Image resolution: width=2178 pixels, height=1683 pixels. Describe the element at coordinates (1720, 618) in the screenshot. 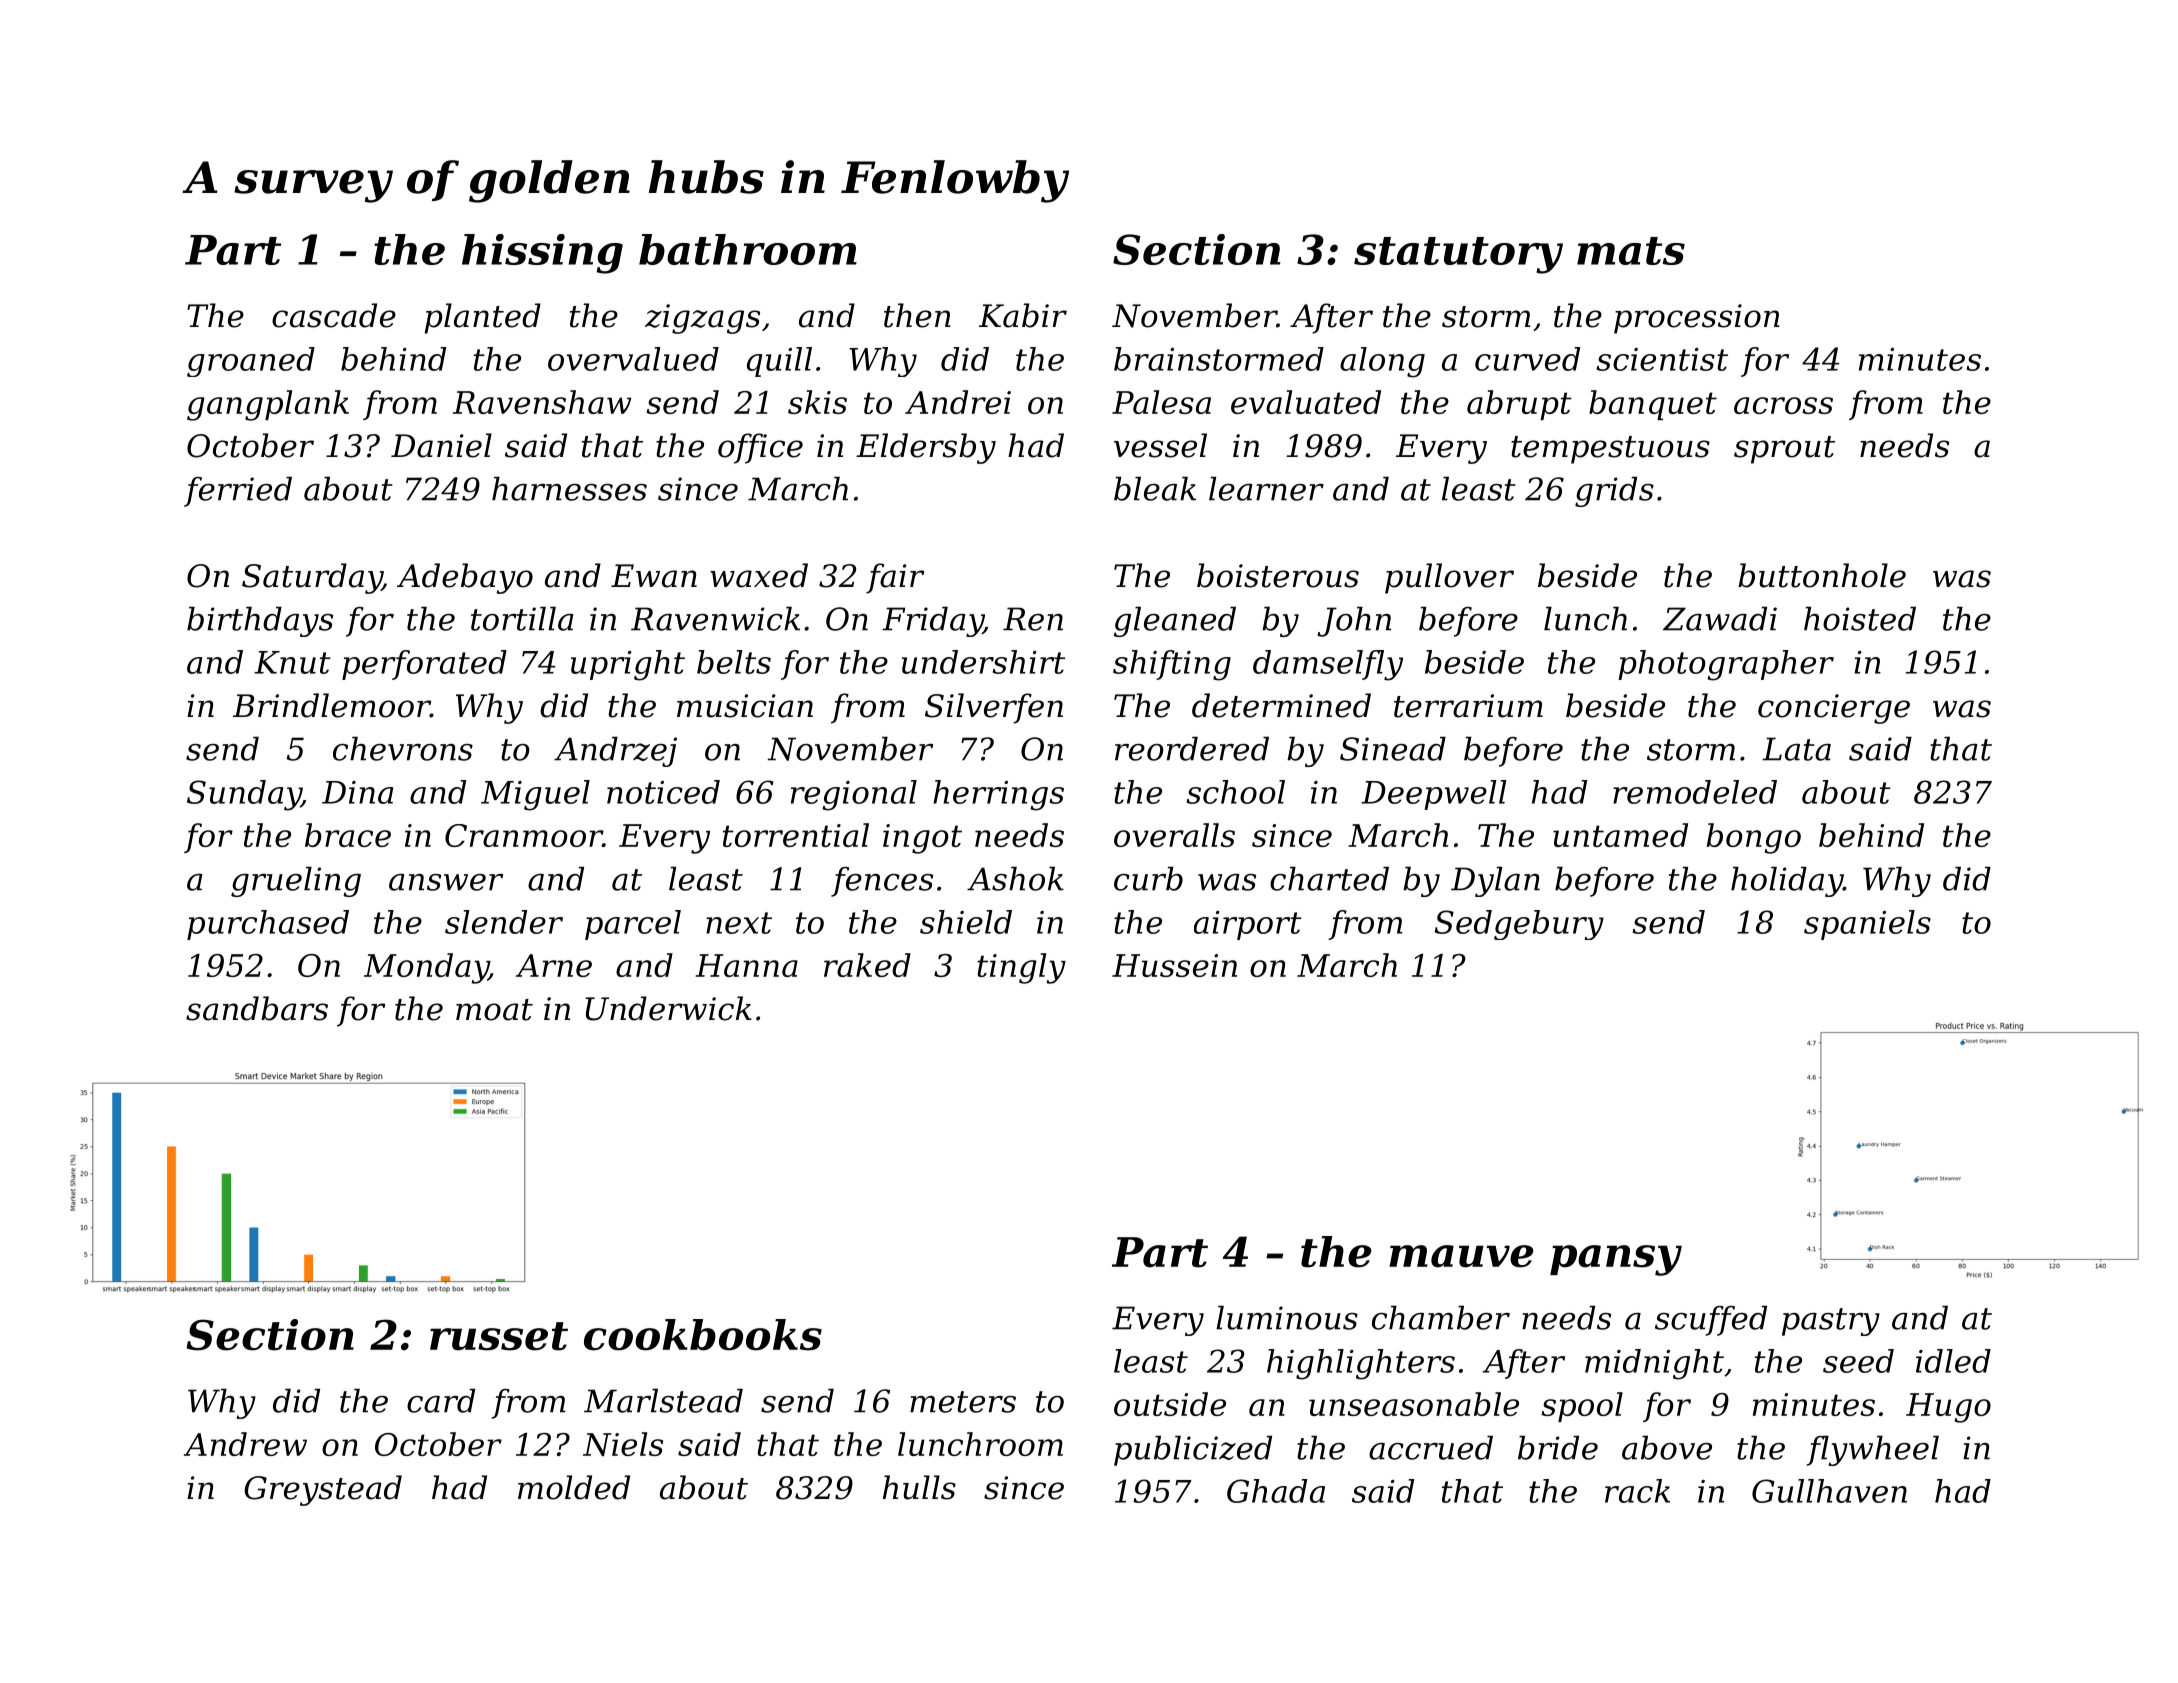

I see `Zawadi` at that location.
